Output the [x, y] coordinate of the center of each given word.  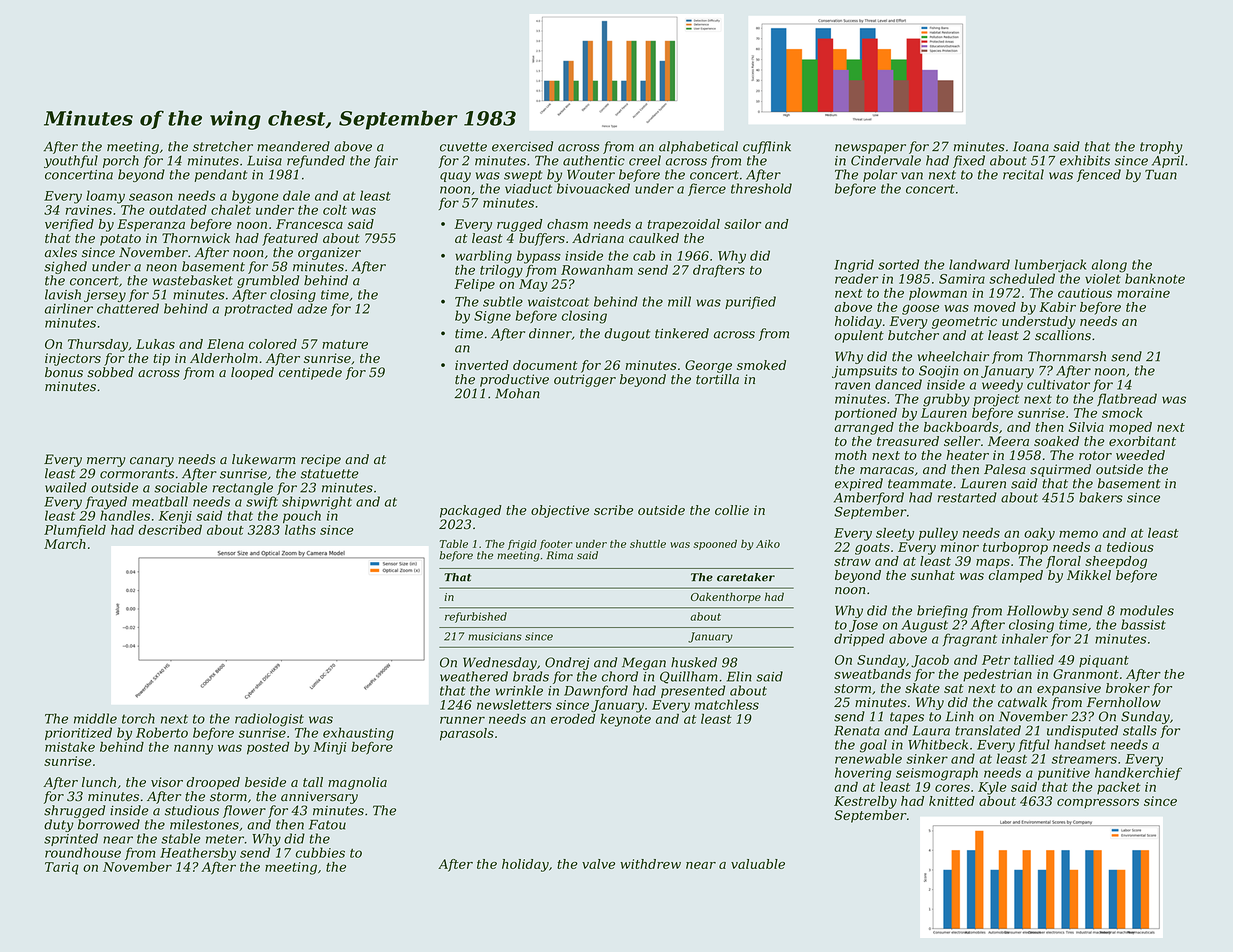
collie [732, 510]
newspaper [870, 149]
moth [851, 455]
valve [598, 864]
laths [300, 530]
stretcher [223, 146]
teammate [920, 484]
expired [859, 484]
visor [167, 782]
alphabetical [698, 147]
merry [106, 462]
